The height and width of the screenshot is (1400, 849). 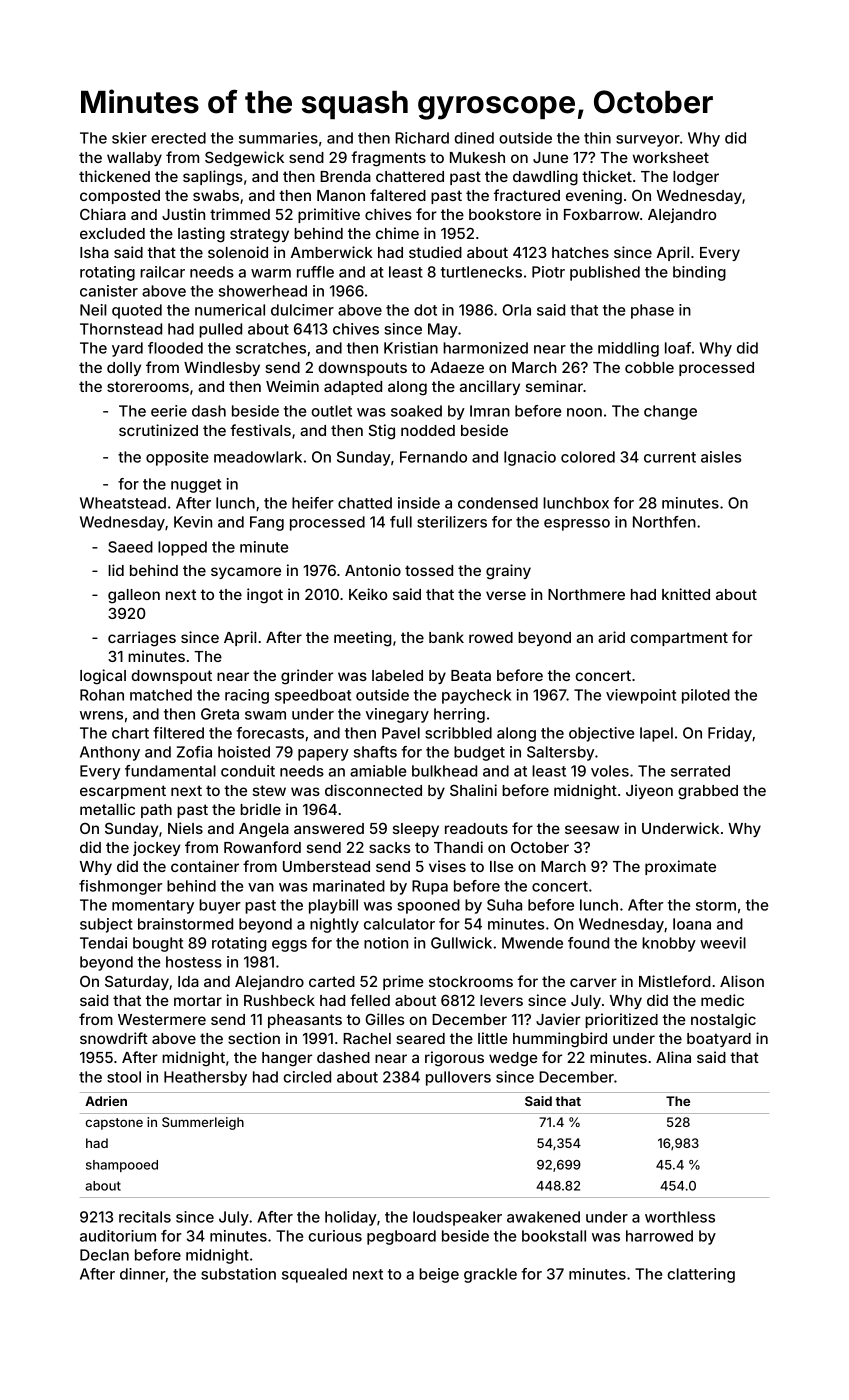 I want to click on aisles, so click(x=721, y=457).
